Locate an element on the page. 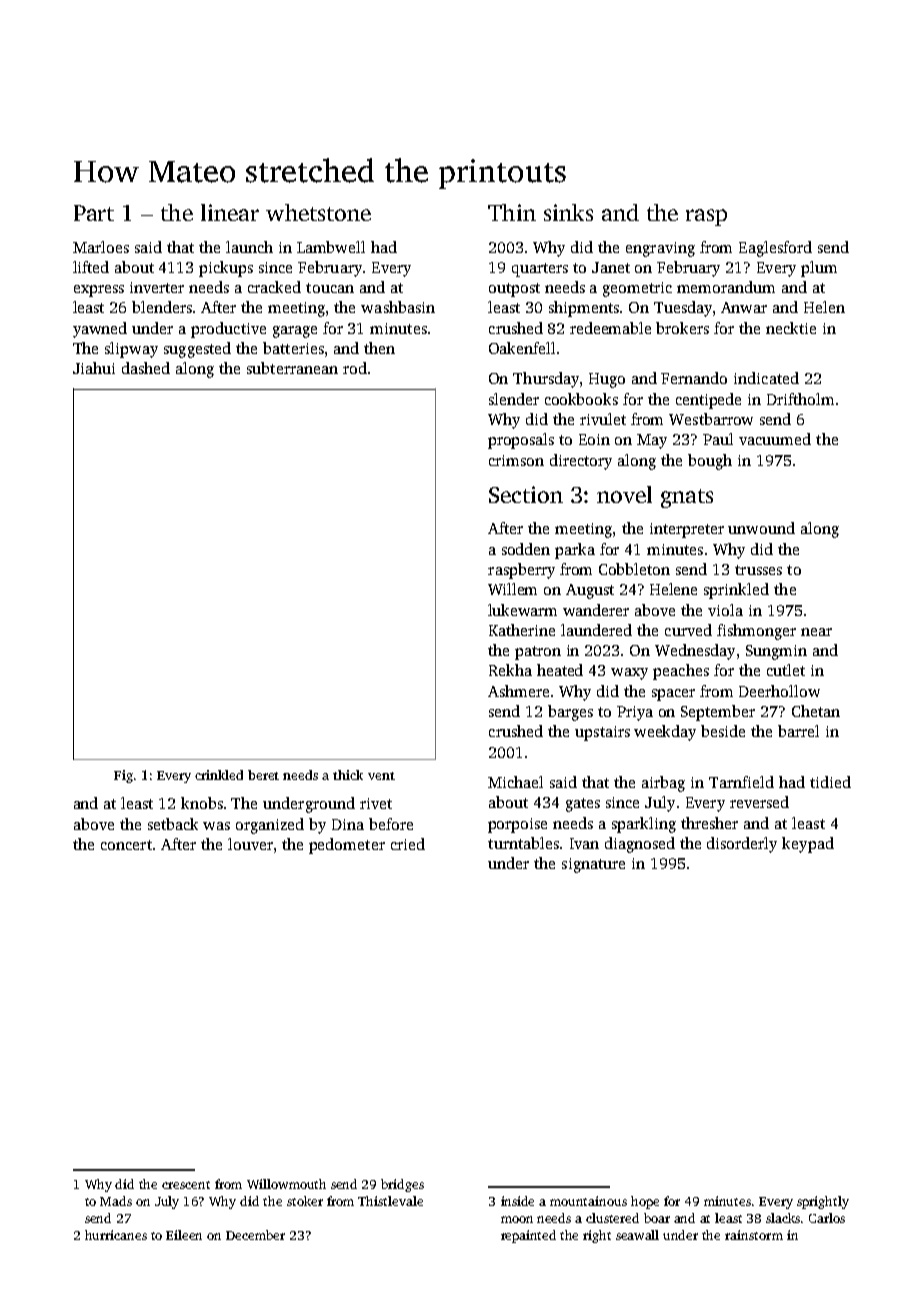 Image resolution: width=924 pixels, height=1311 pixels. louver is located at coordinates (250, 844).
